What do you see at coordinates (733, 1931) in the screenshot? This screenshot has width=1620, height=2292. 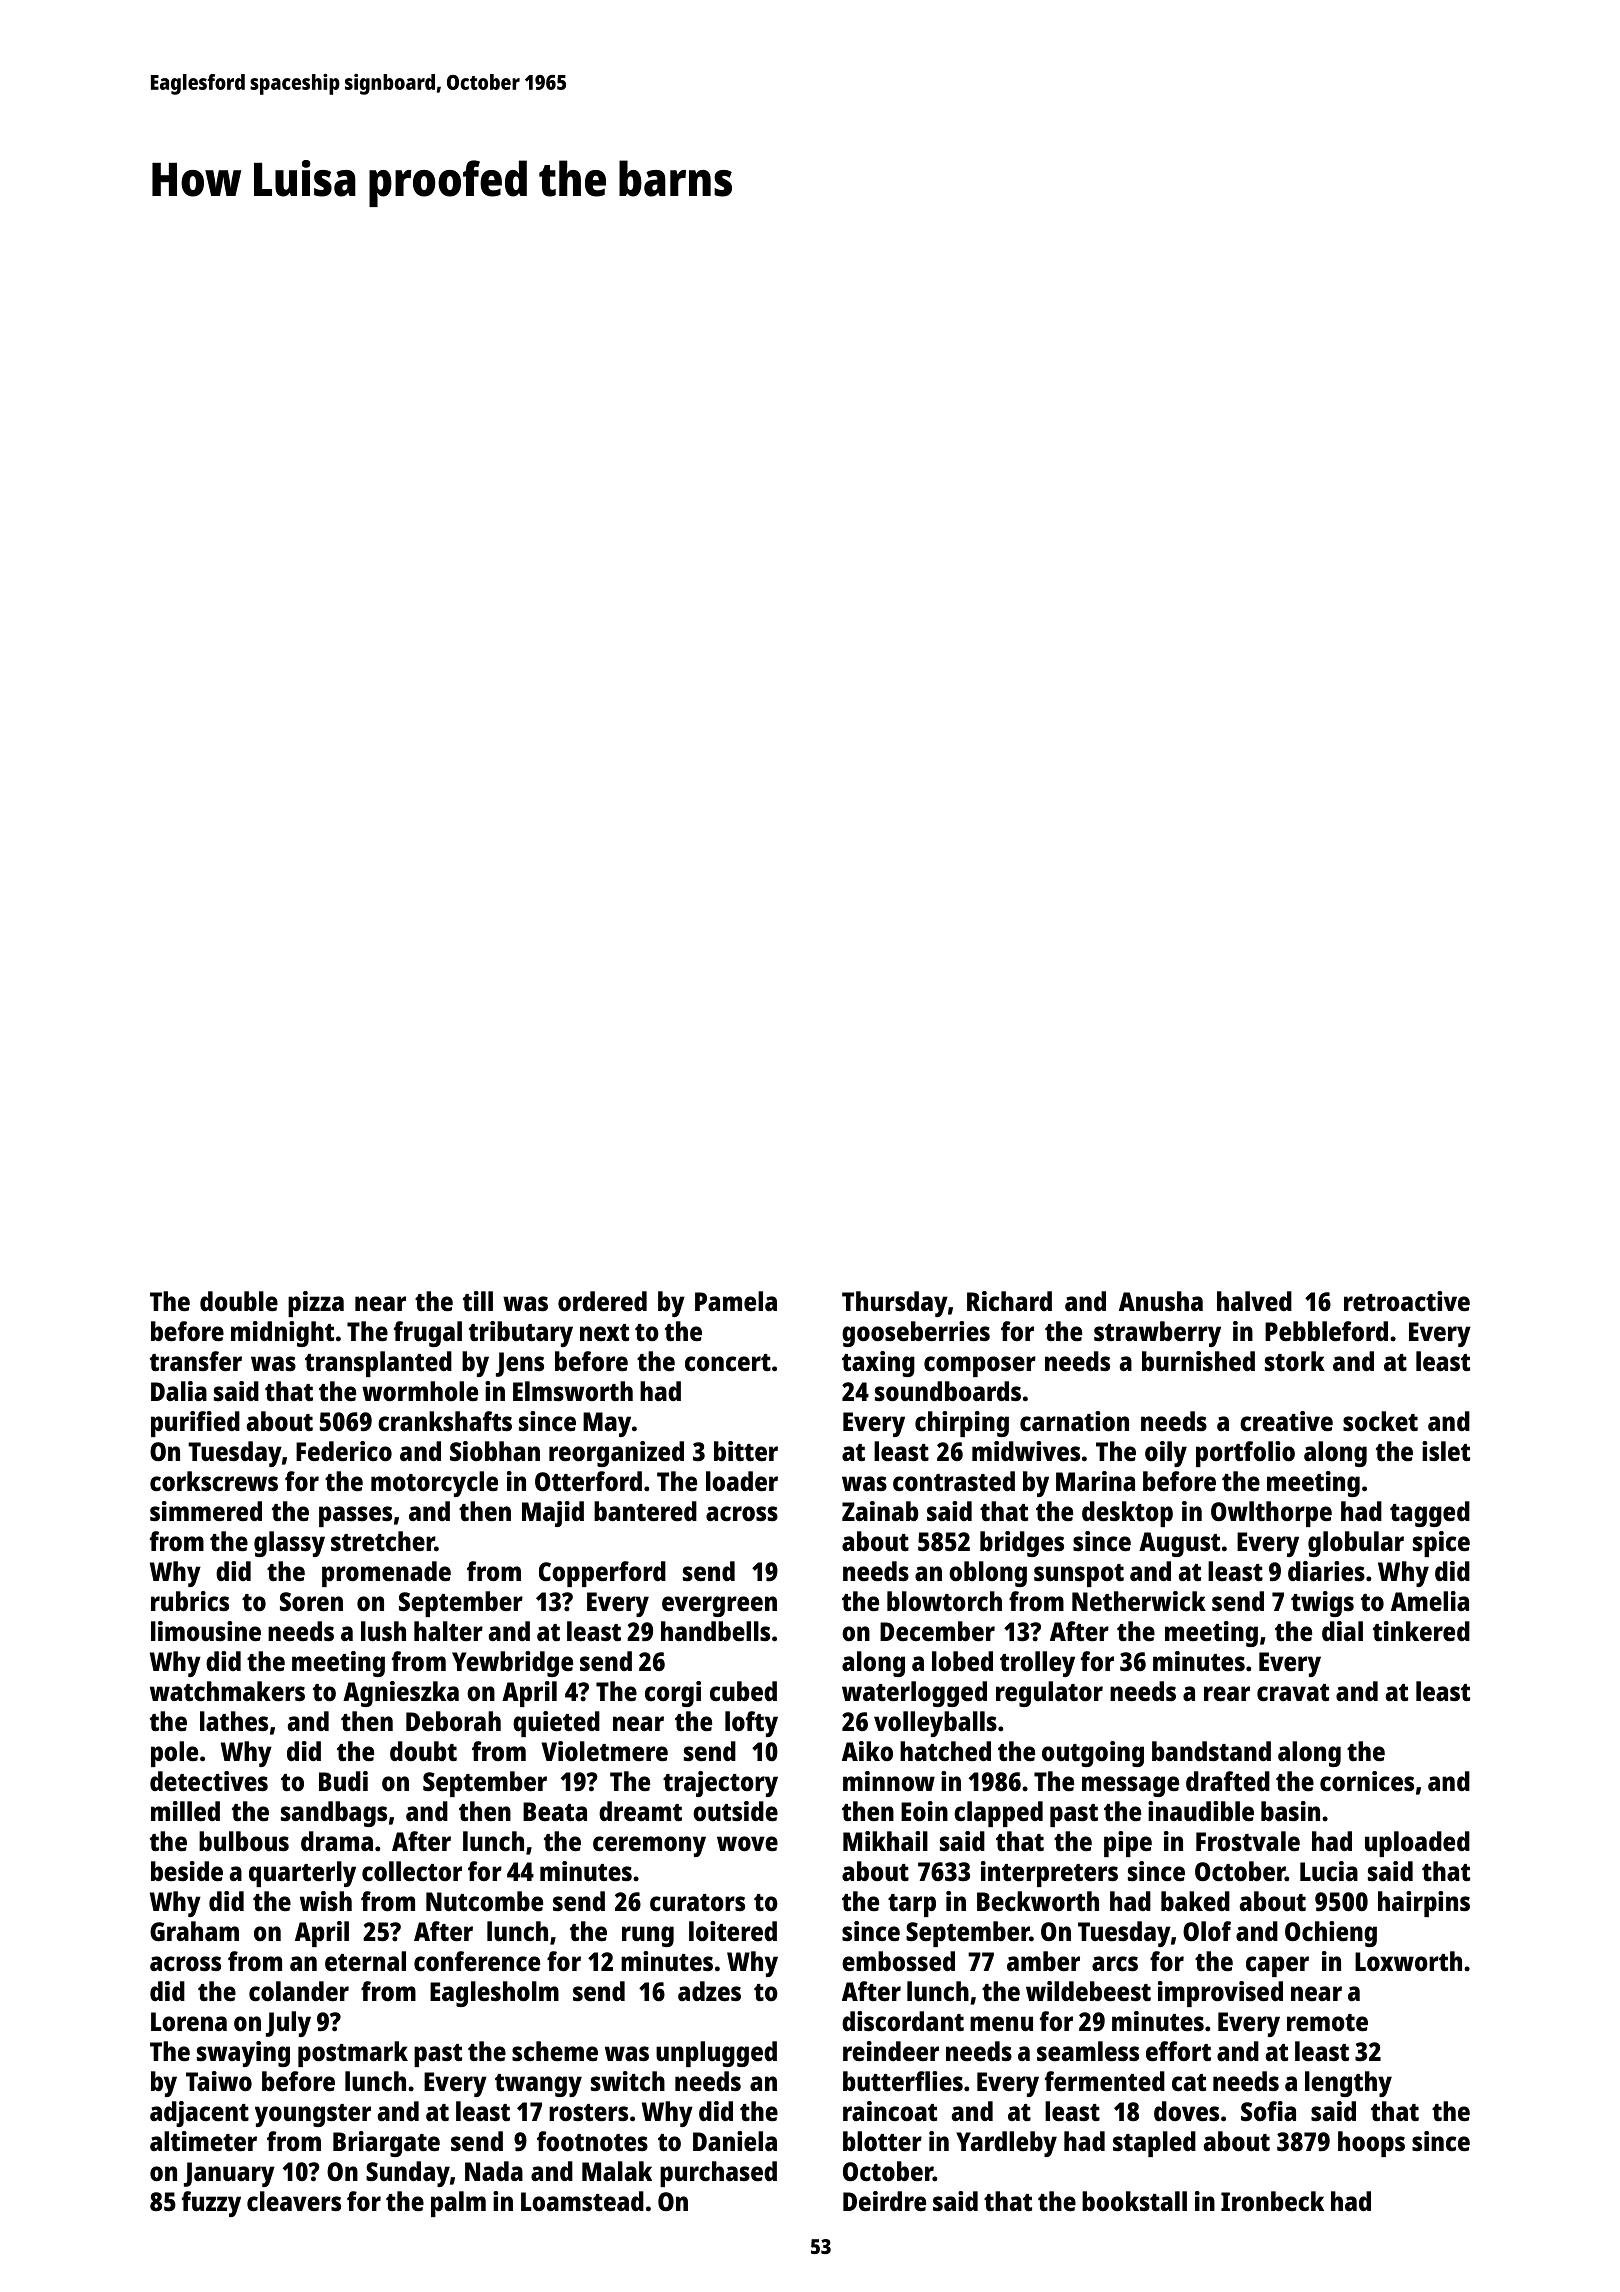 I see `loitered` at bounding box center [733, 1931].
